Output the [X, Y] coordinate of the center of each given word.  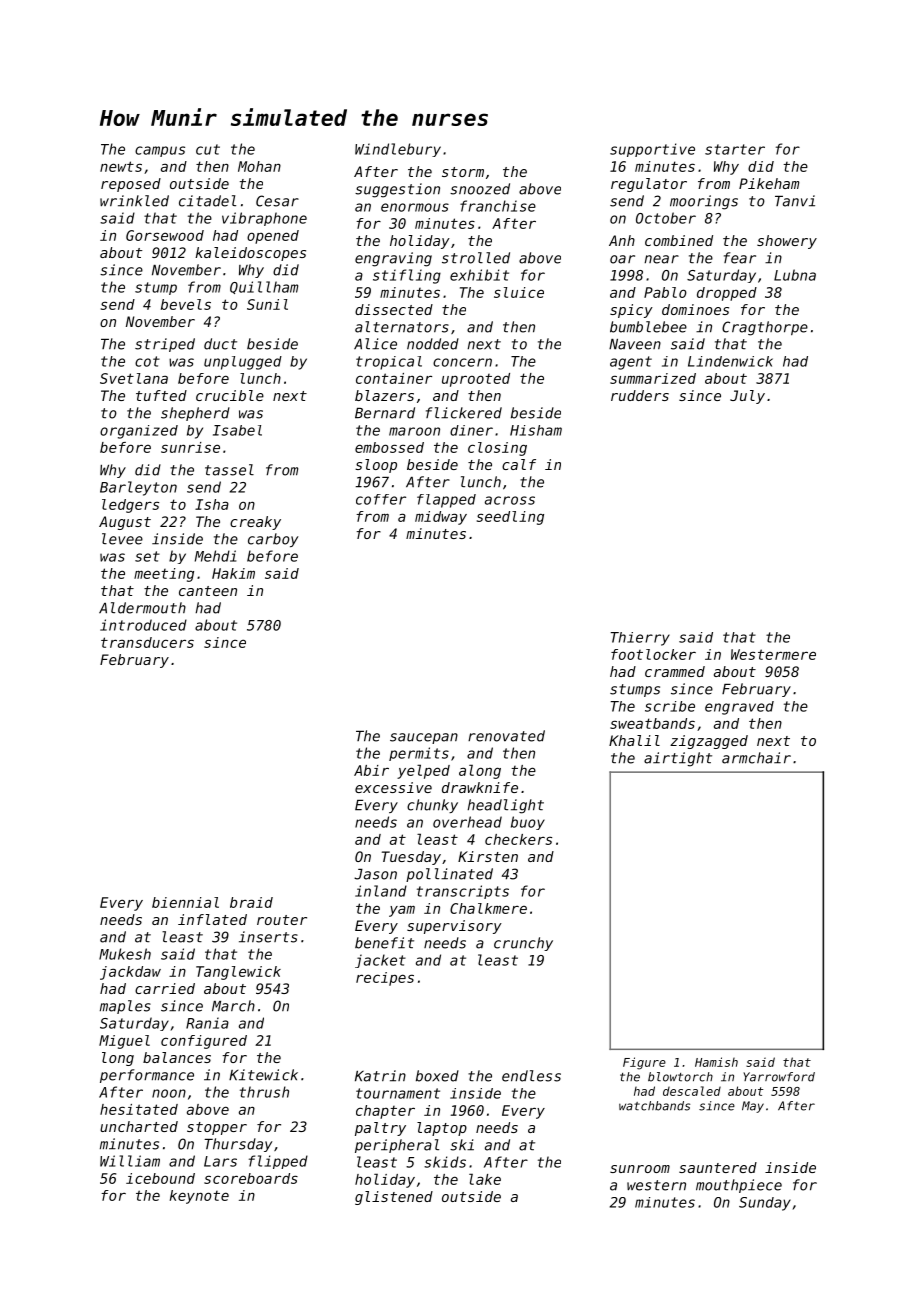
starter [735, 149]
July [747, 397]
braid [251, 902]
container [394, 378]
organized [139, 432]
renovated [506, 736]
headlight [505, 806]
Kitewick [263, 1075]
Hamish [716, 1062]
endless [531, 1076]
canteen [208, 591]
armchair [756, 758]
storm [463, 172]
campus [160, 151]
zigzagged [709, 742]
